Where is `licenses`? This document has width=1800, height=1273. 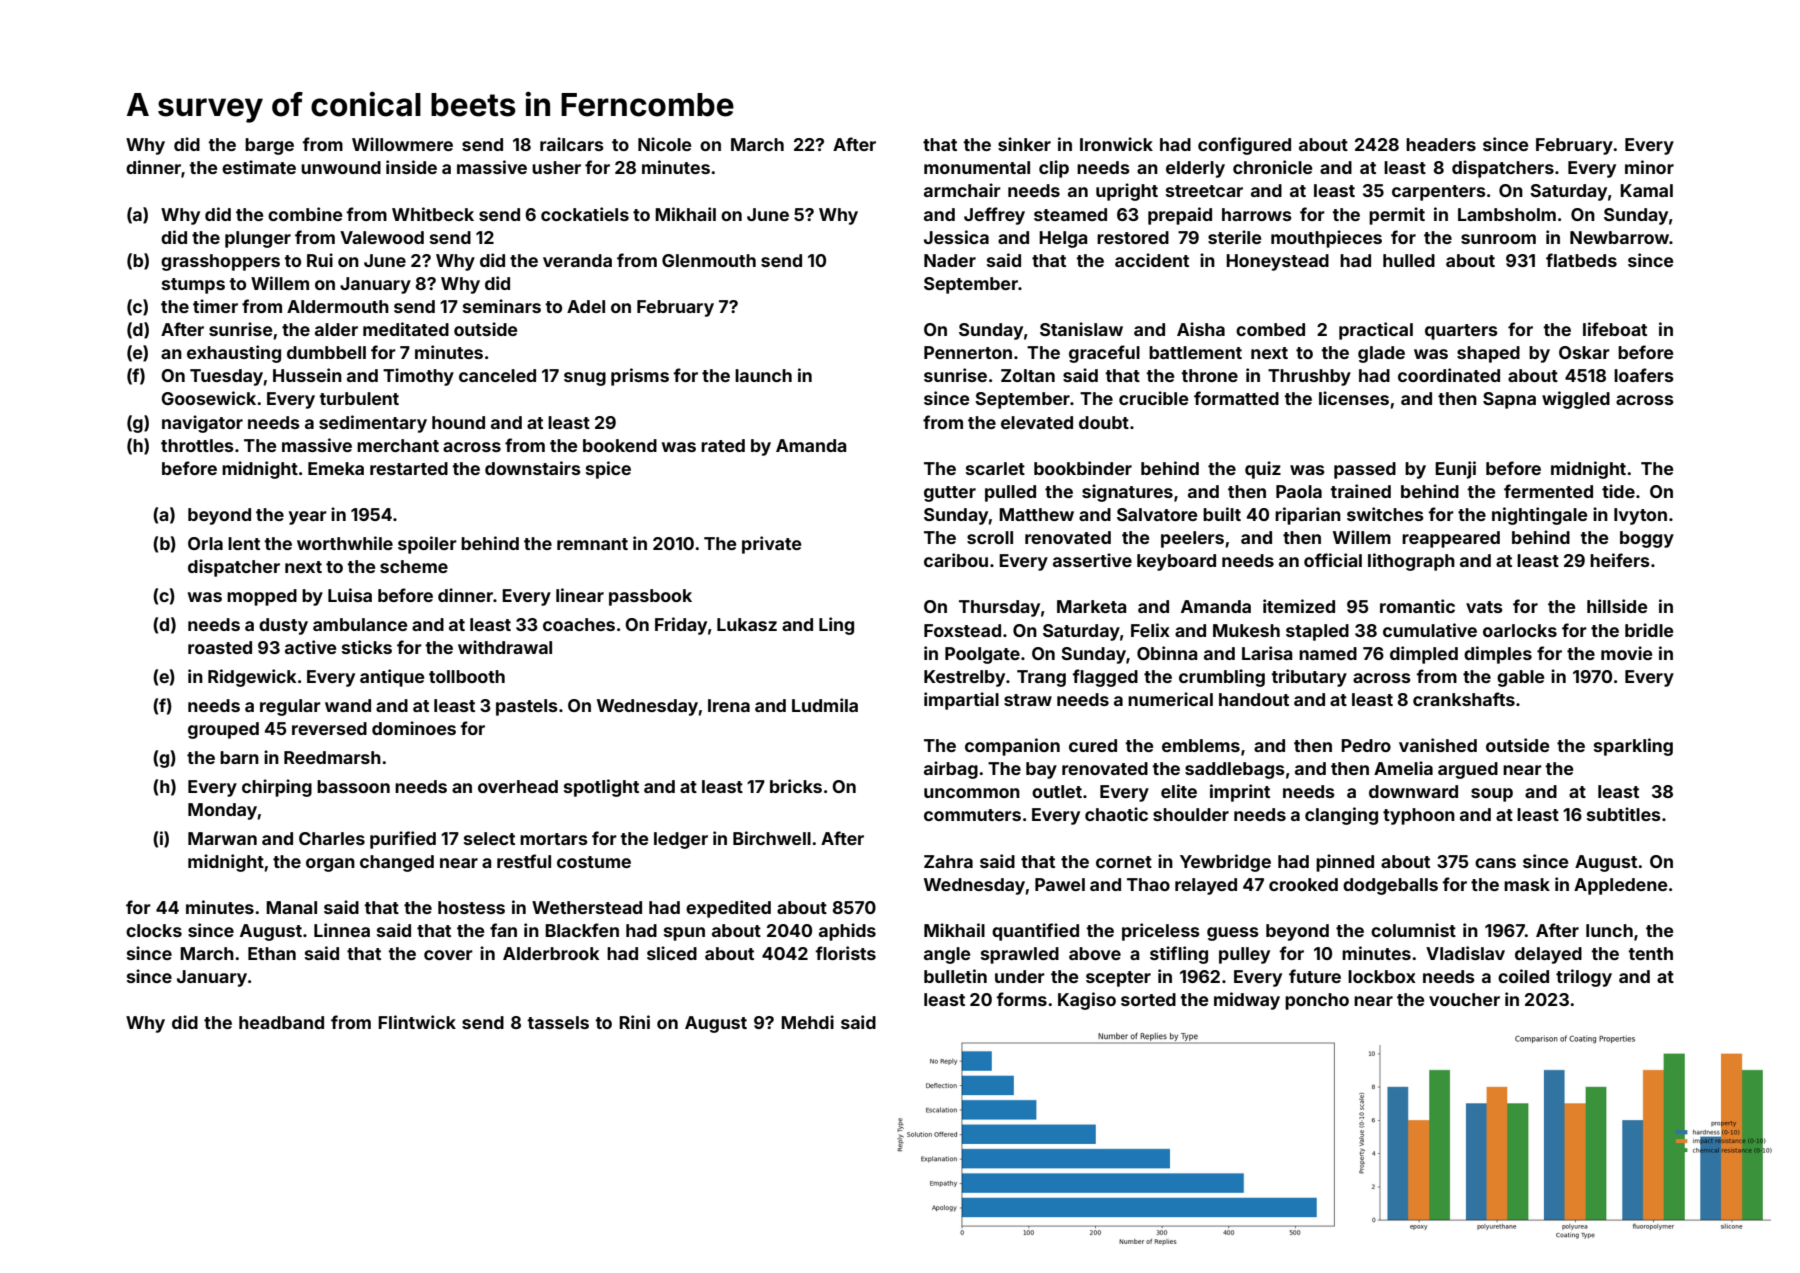
licenses is located at coordinates (1354, 398).
